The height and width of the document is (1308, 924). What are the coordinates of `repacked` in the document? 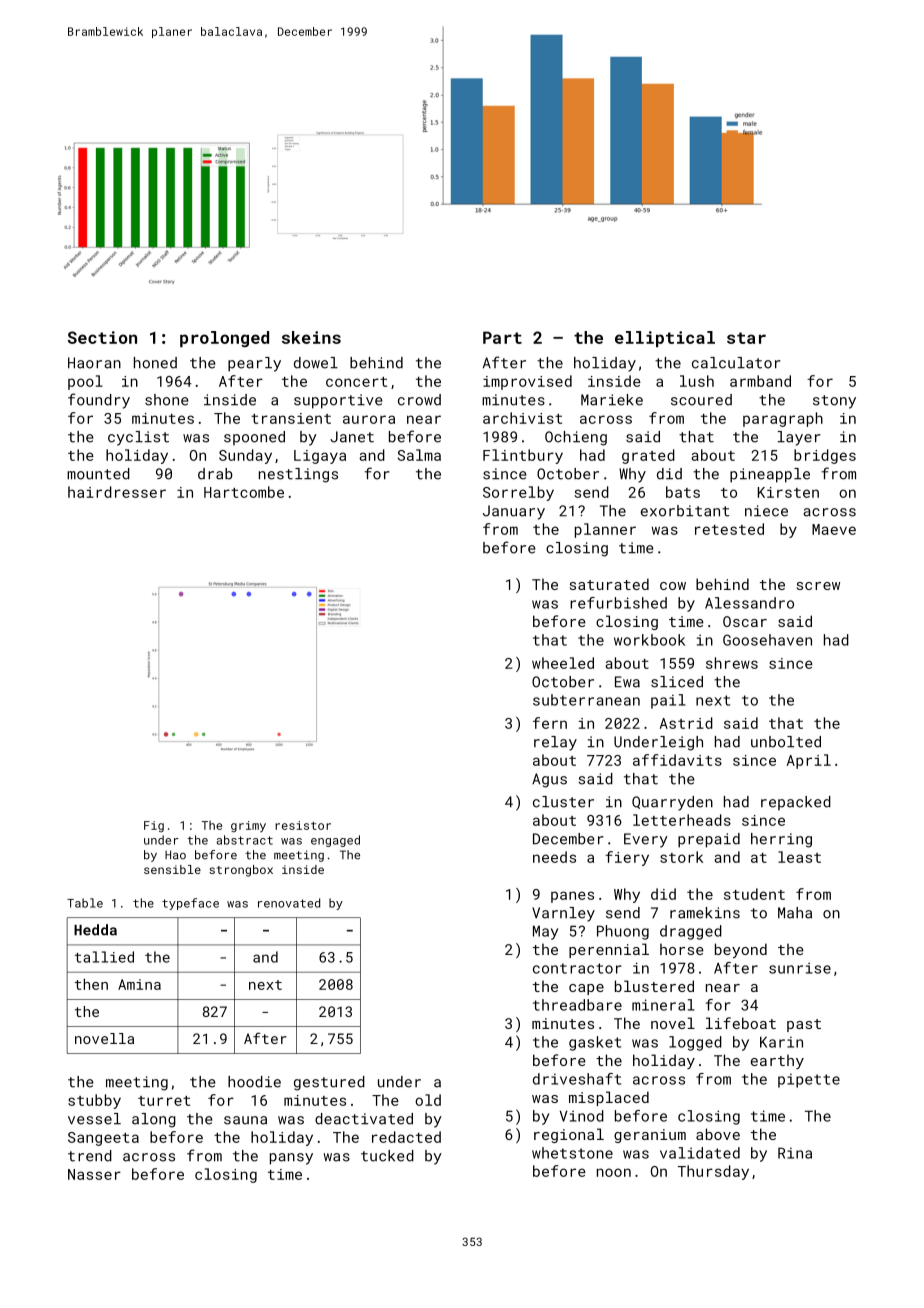 It's located at (796, 803).
